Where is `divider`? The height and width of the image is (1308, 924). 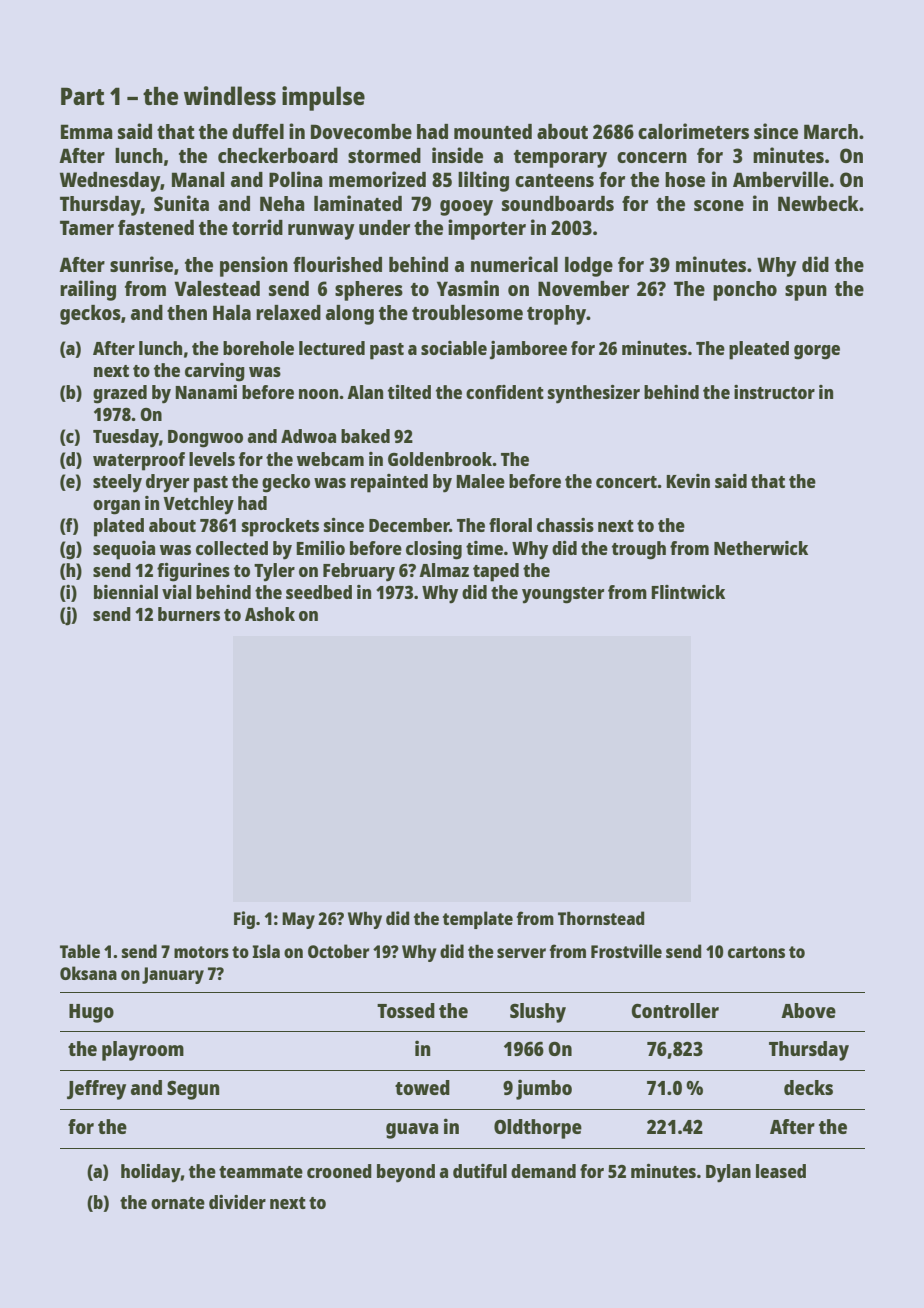 divider is located at coordinates (237, 1202).
